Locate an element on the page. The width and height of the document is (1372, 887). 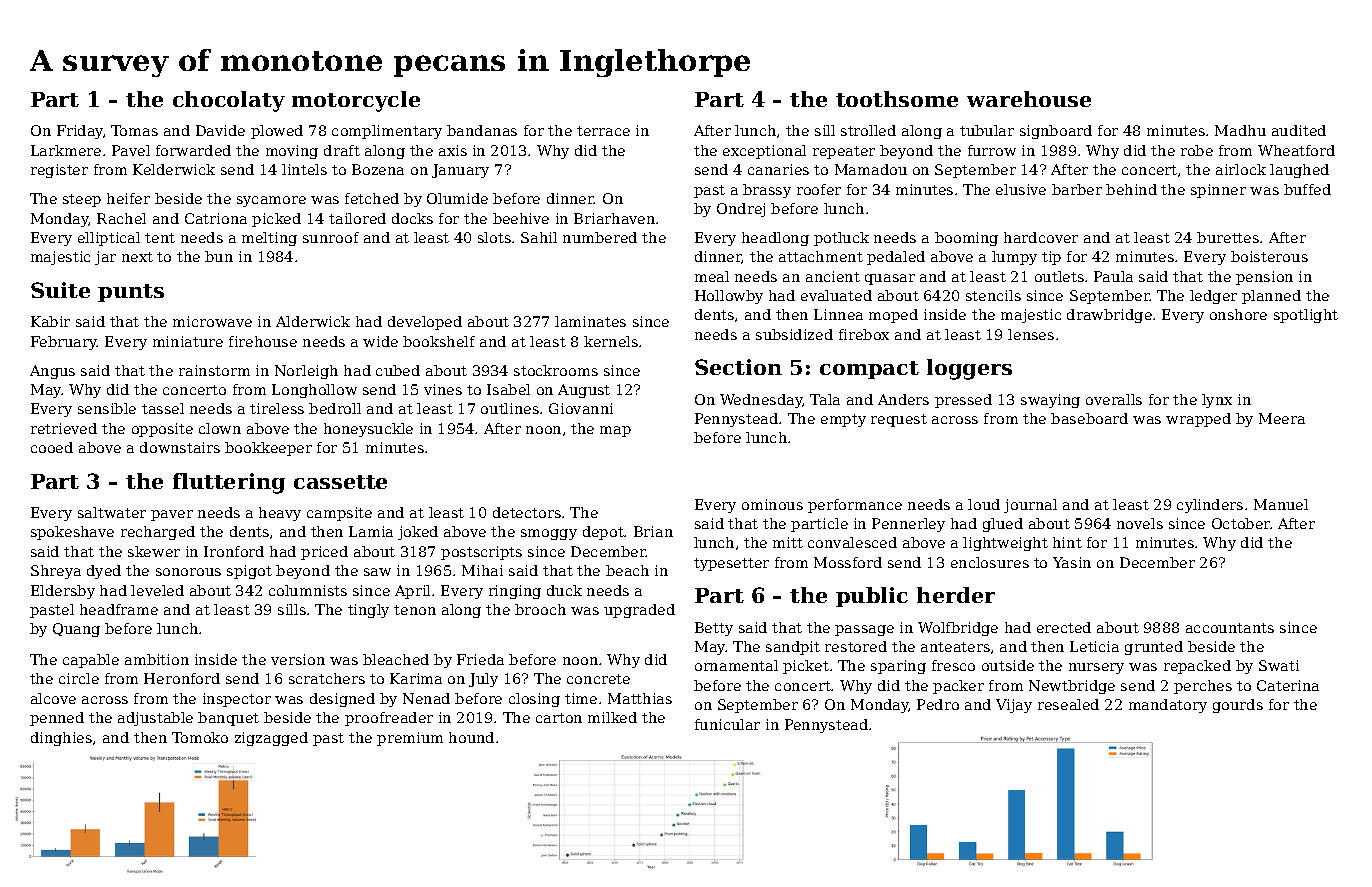
convalesced is located at coordinates (852, 542).
